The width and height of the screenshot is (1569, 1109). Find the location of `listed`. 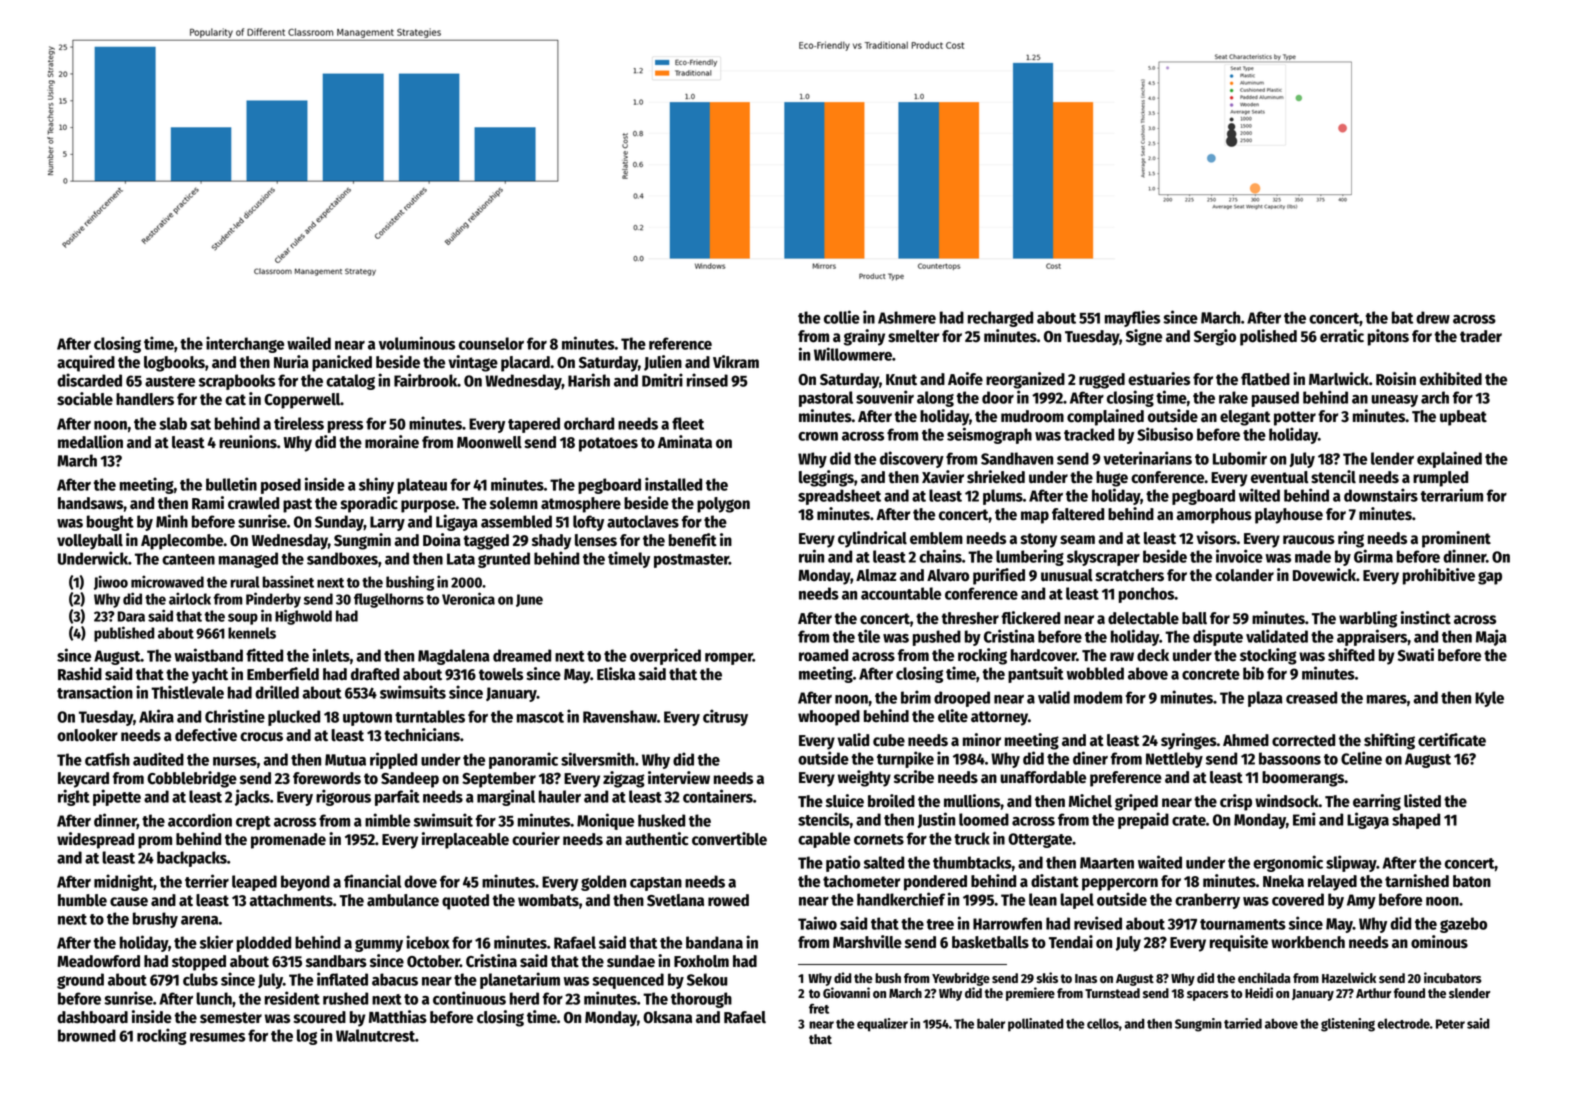

listed is located at coordinates (1422, 801).
